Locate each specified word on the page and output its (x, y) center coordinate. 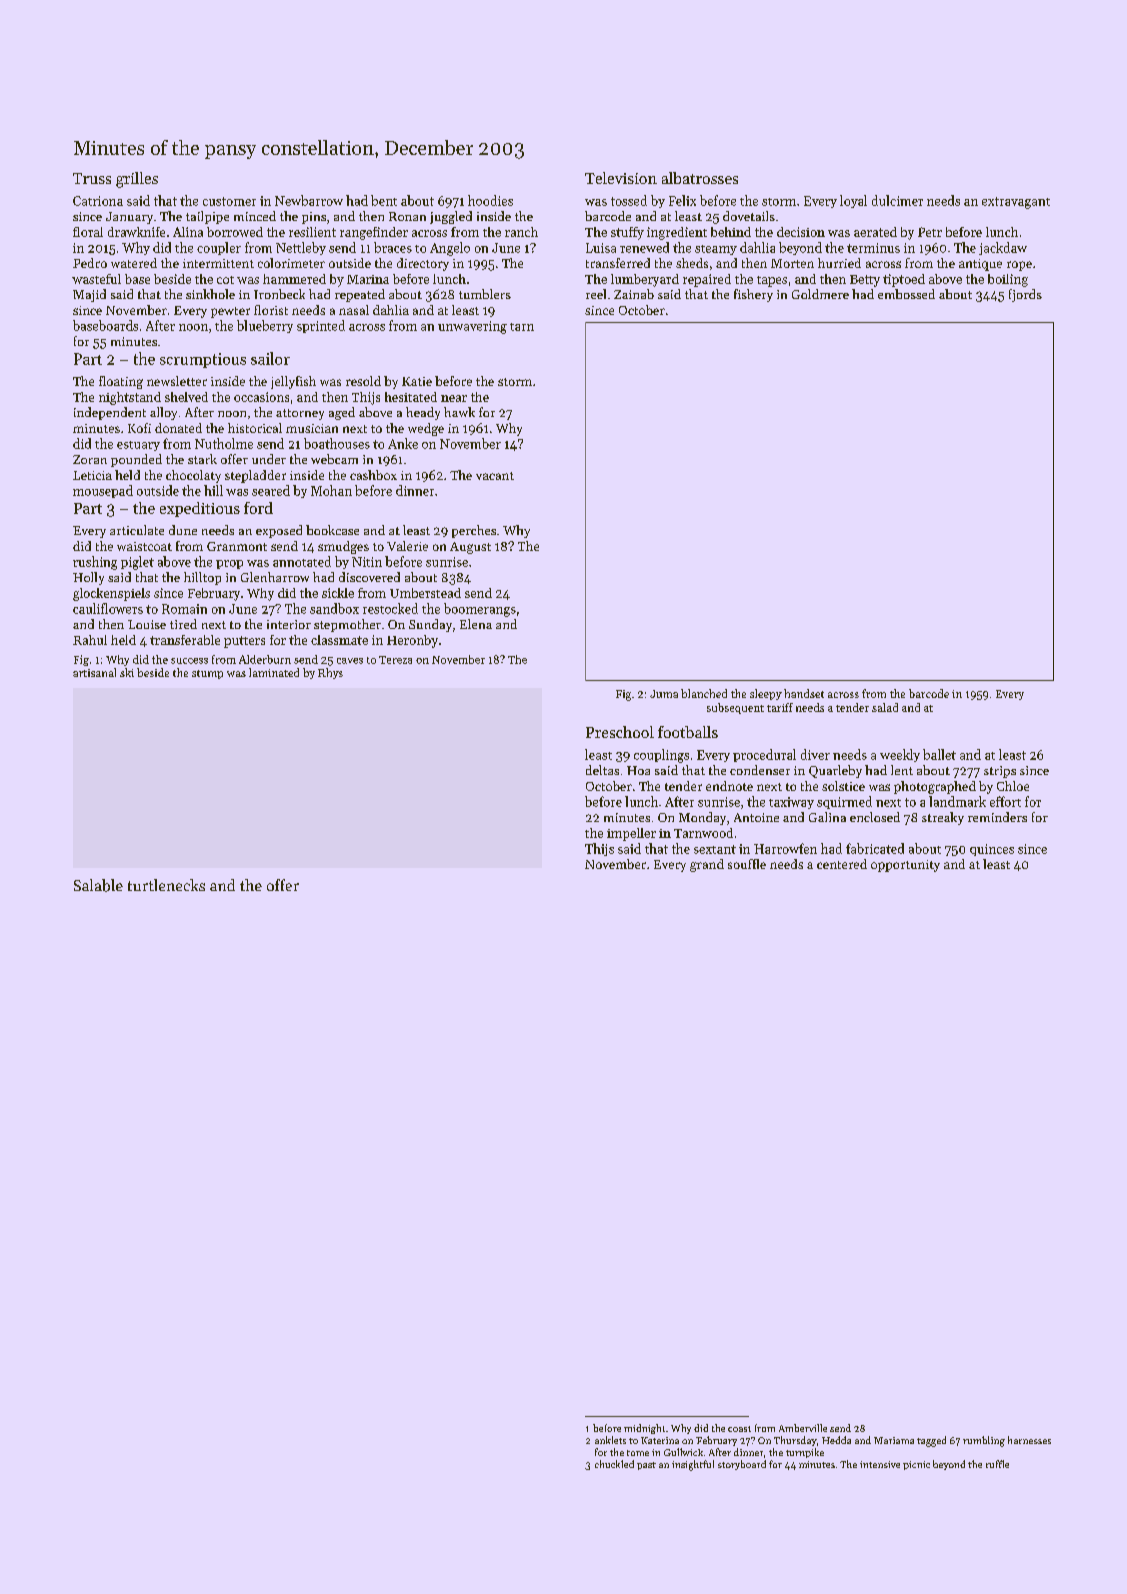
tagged (931, 1441)
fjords (1025, 295)
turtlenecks (166, 885)
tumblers (485, 294)
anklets (610, 1440)
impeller (631, 834)
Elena (476, 624)
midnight (644, 1429)
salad (885, 707)
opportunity (905, 866)
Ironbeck (279, 294)
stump (207, 674)
